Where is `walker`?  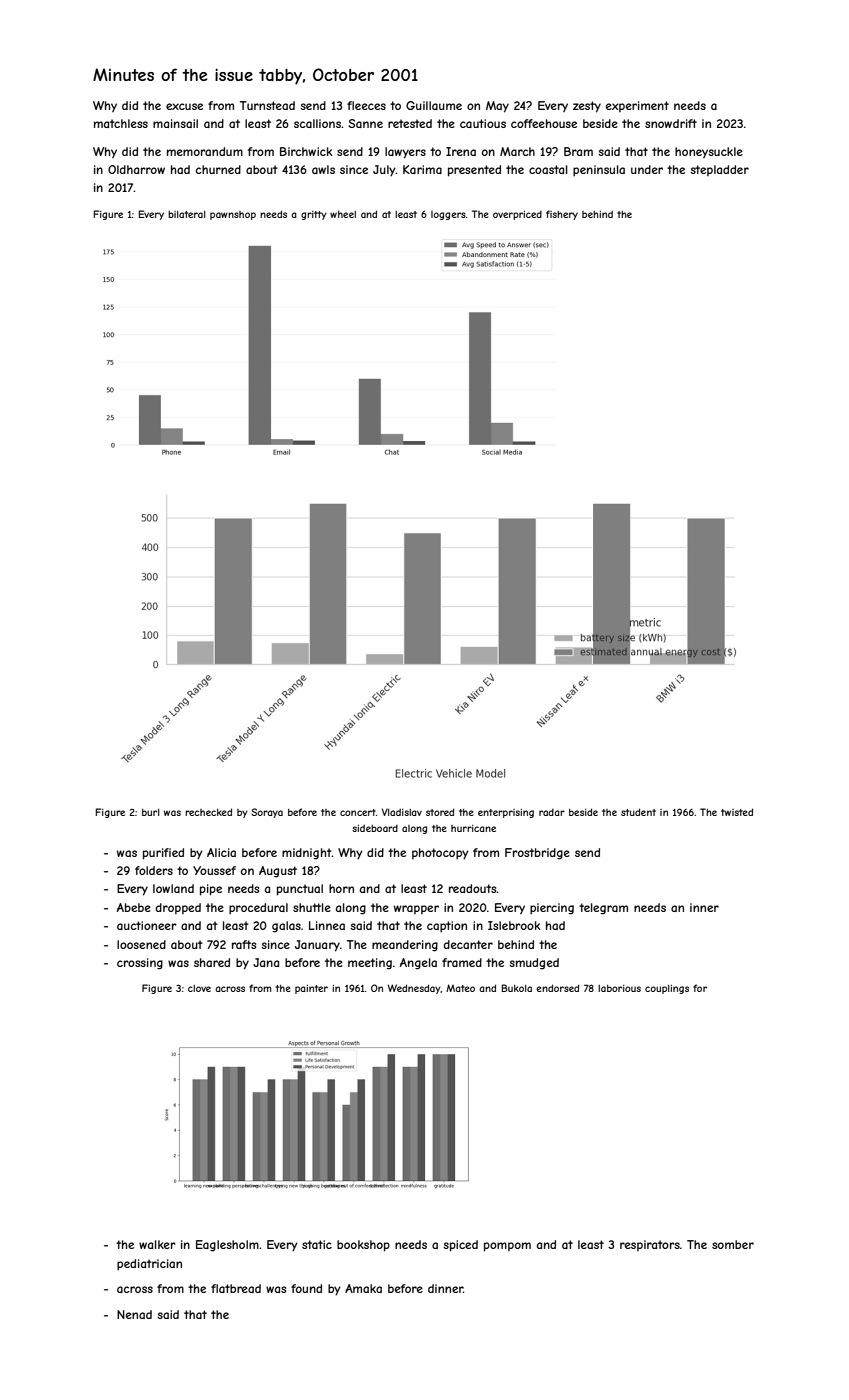 walker is located at coordinates (157, 1244).
